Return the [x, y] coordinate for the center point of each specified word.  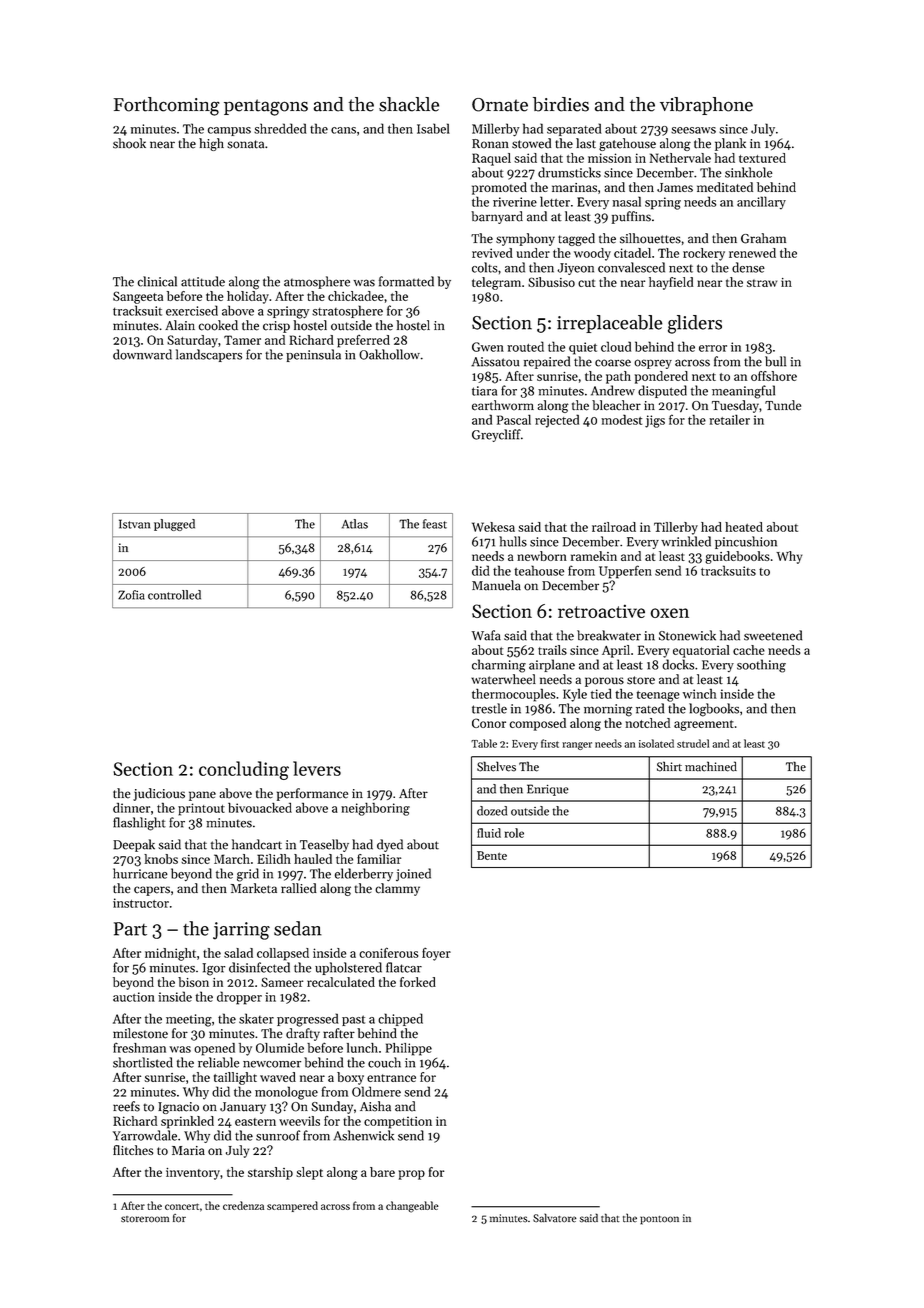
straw [762, 283]
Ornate [500, 105]
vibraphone [706, 106]
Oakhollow [389, 354]
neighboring [375, 809]
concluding [244, 770]
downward [142, 354]
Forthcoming [167, 106]
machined [711, 766]
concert [182, 1206]
